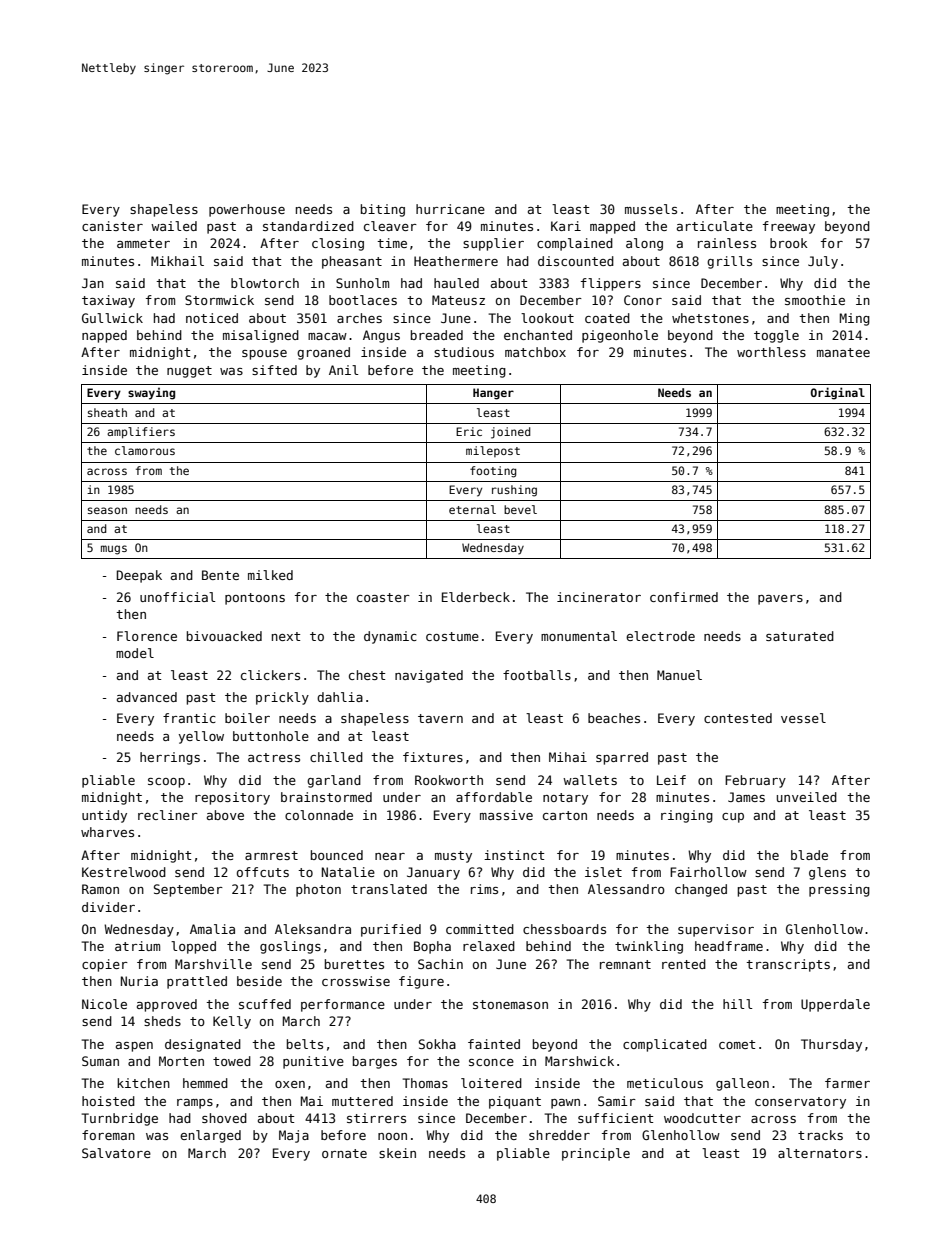 Image resolution: width=952 pixels, height=1233 pixels. I want to click on photon, so click(318, 890).
